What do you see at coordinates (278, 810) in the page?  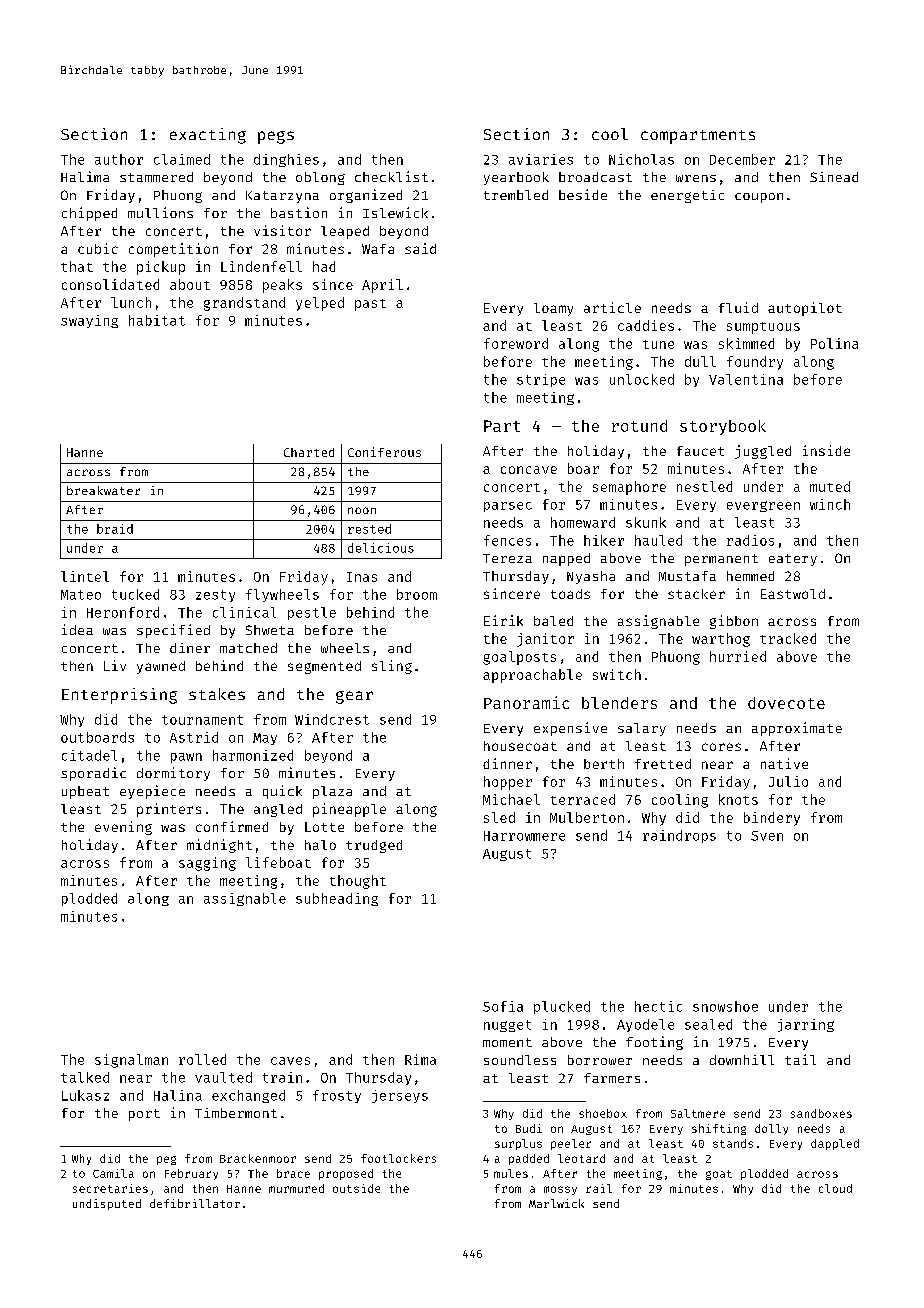 I see `angled` at bounding box center [278, 810].
